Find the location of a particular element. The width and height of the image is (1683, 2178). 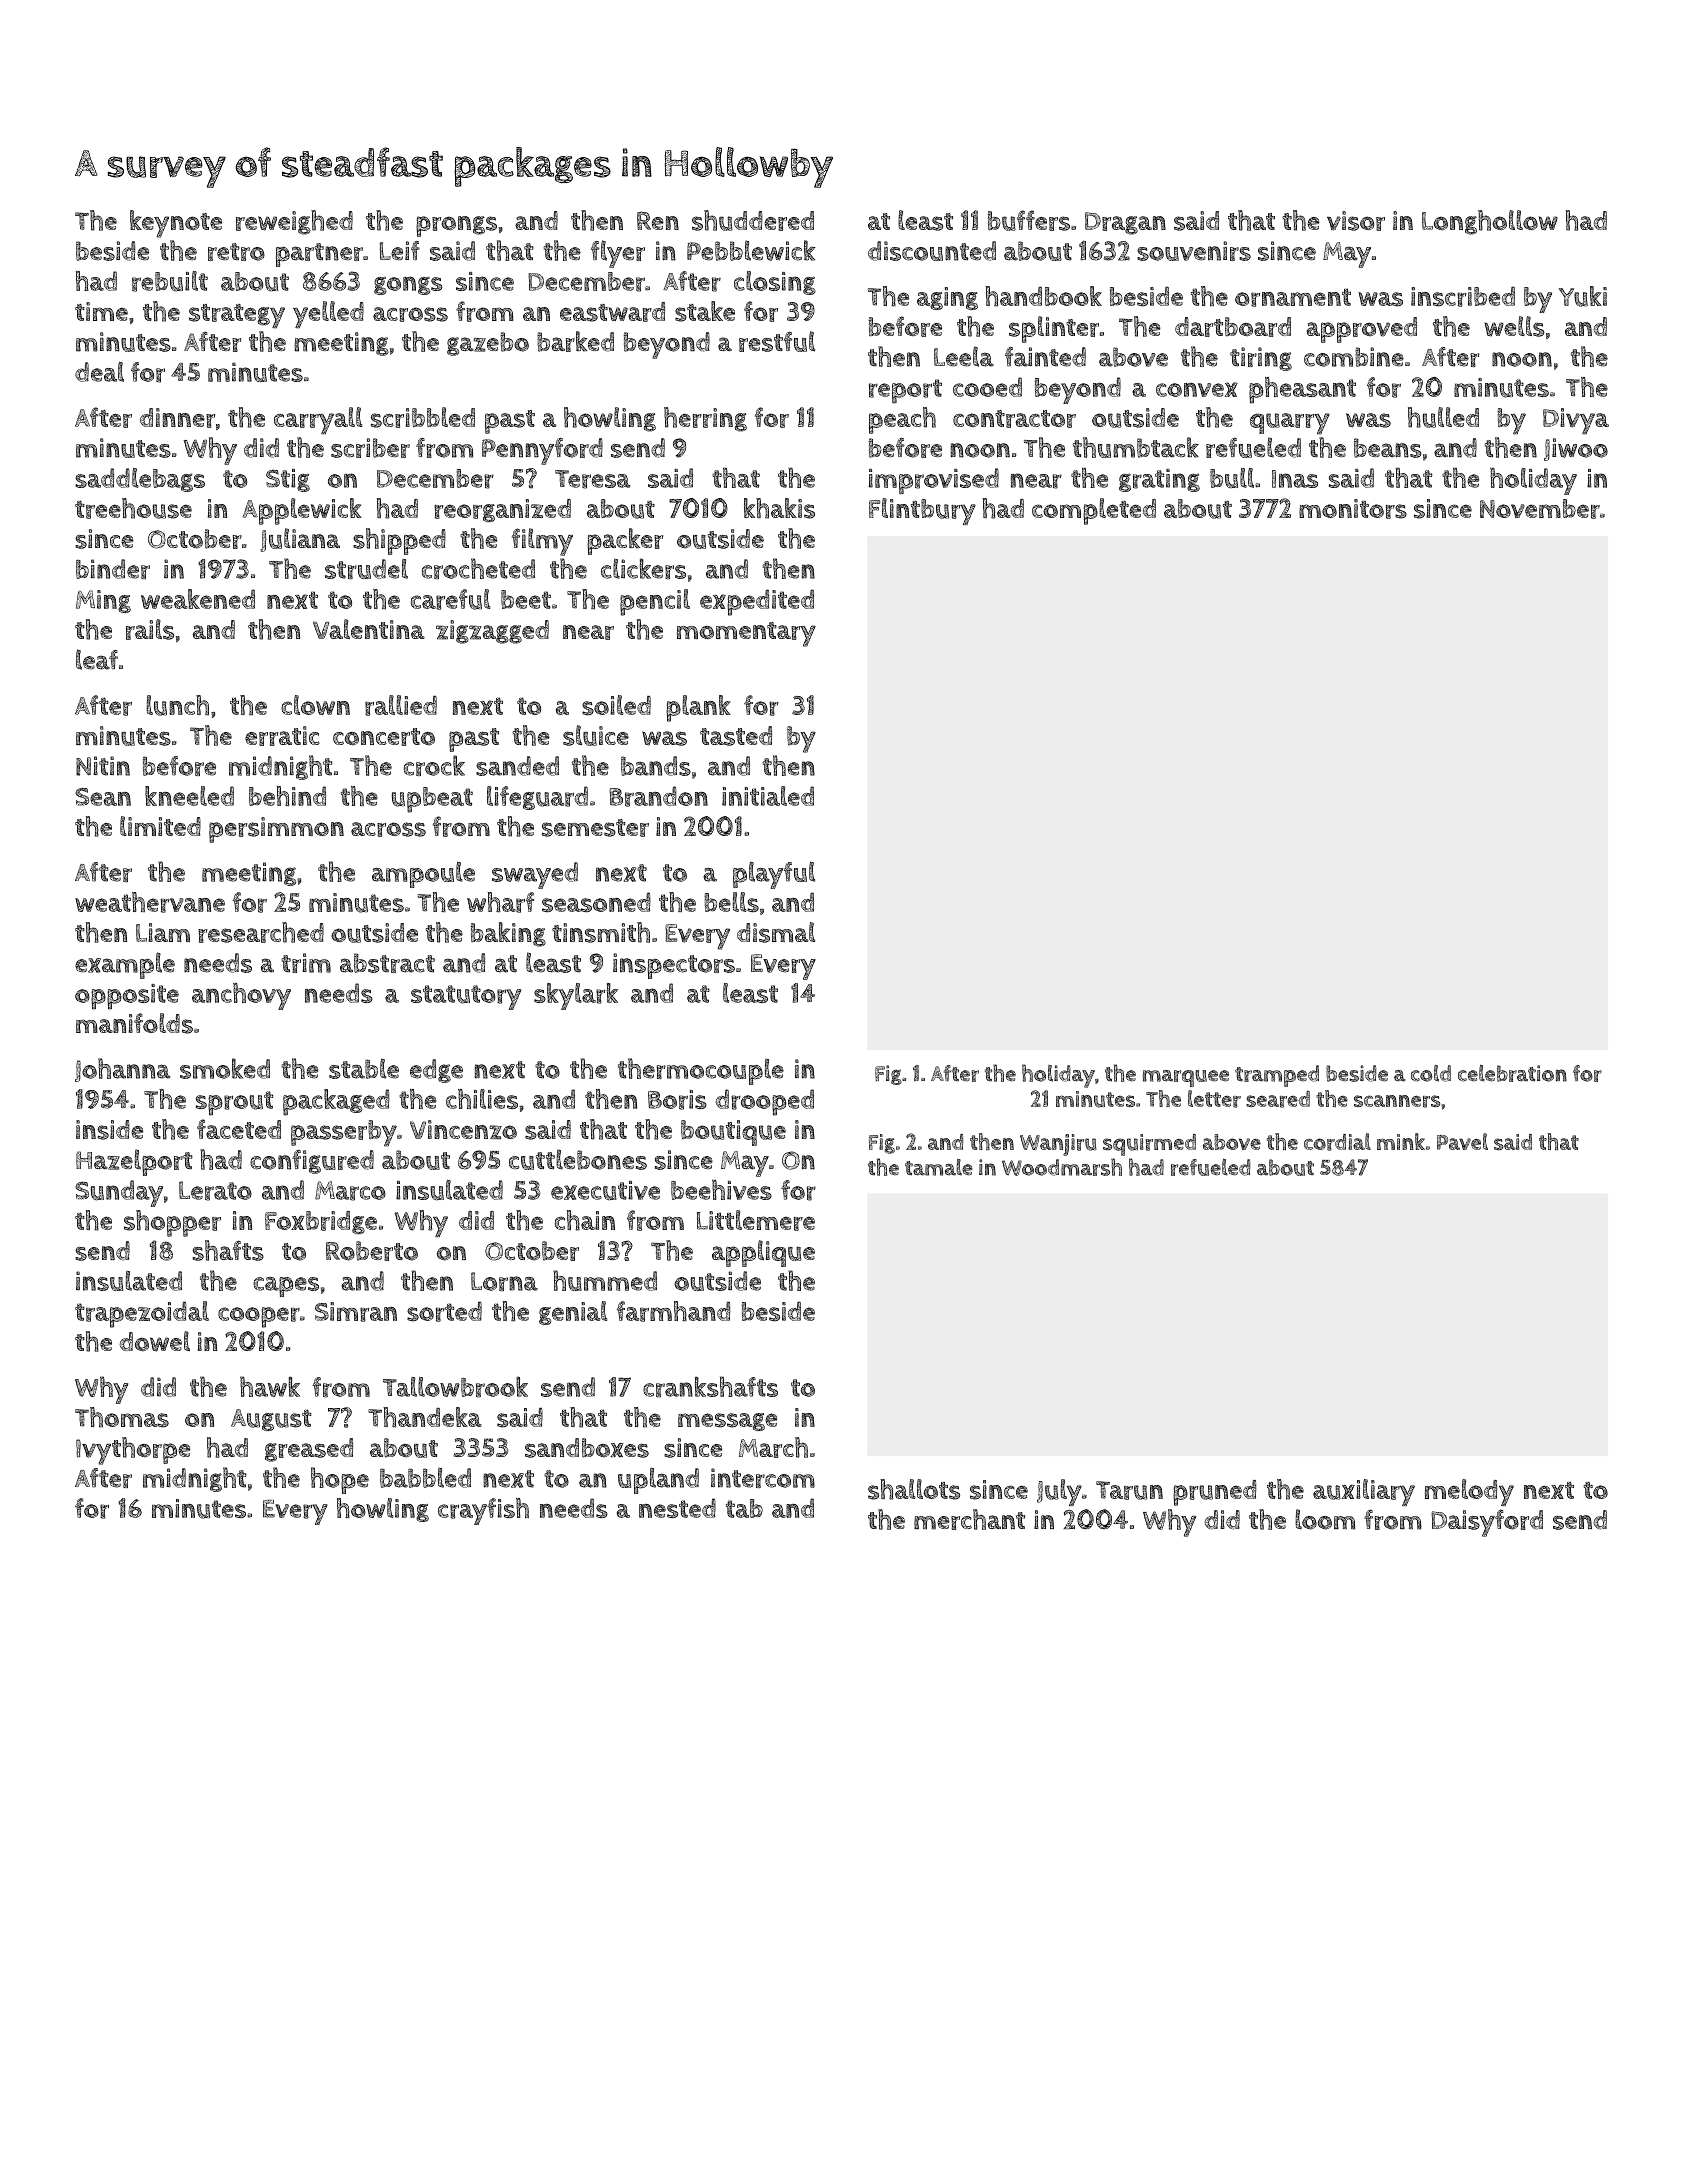

dowel is located at coordinates (154, 1341).
